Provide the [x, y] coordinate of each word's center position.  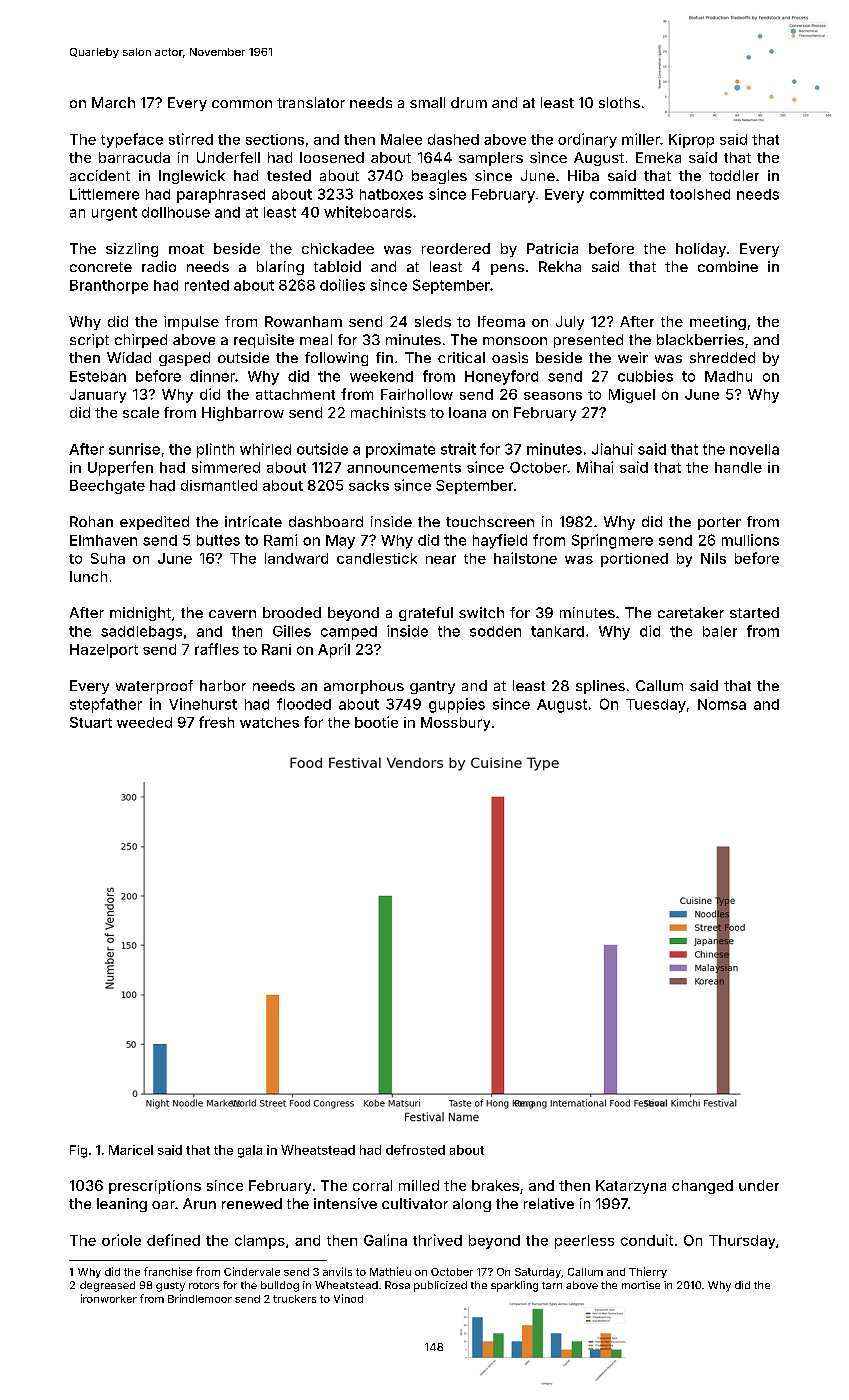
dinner [212, 376]
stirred [191, 139]
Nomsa [722, 704]
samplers [491, 159]
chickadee [338, 248]
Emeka [658, 157]
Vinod [348, 1298]
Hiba [583, 175]
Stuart [91, 722]
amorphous [364, 687]
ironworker [109, 1298]
